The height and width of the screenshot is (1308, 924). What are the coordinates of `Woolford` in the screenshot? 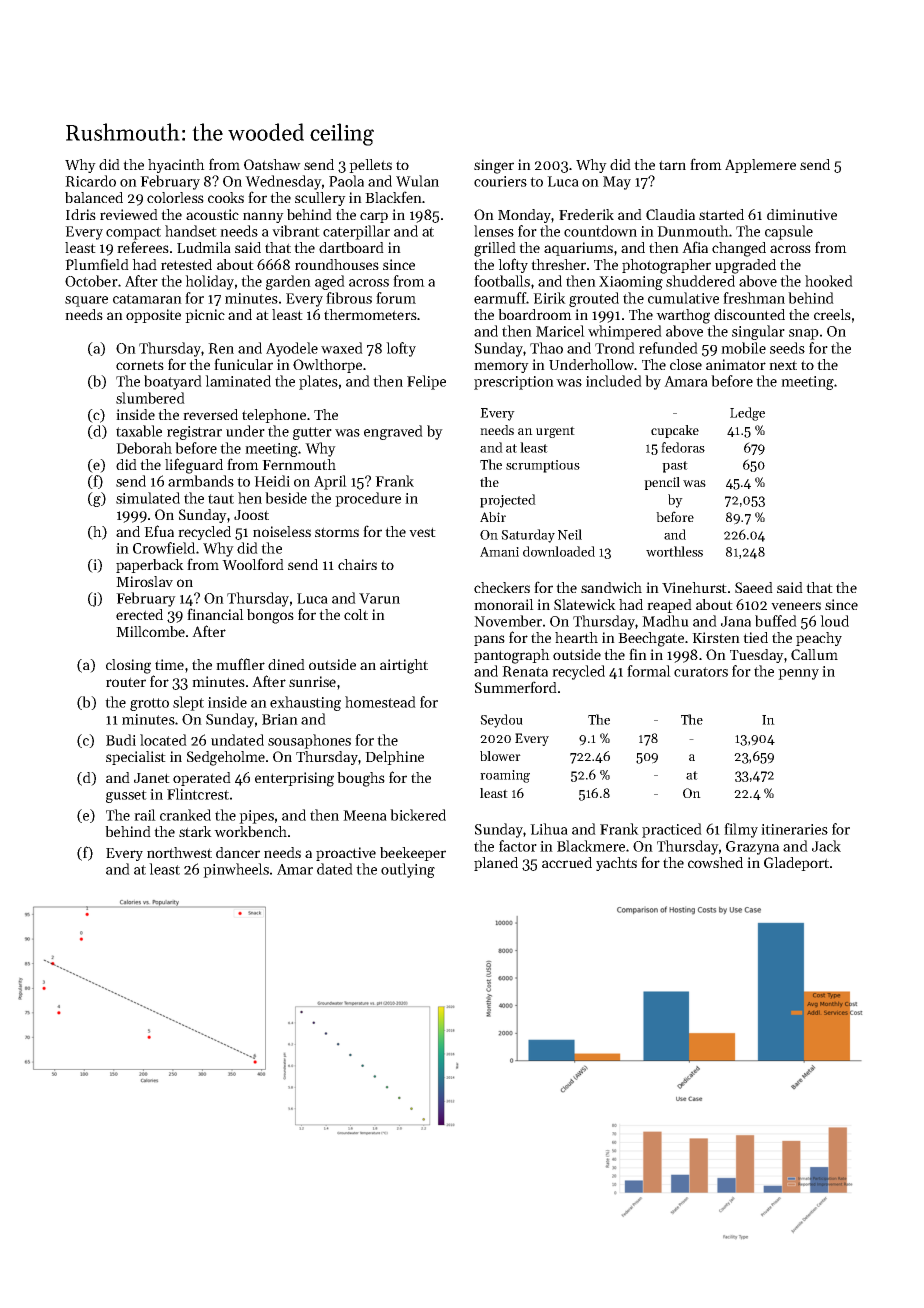 It's located at (253, 564).
